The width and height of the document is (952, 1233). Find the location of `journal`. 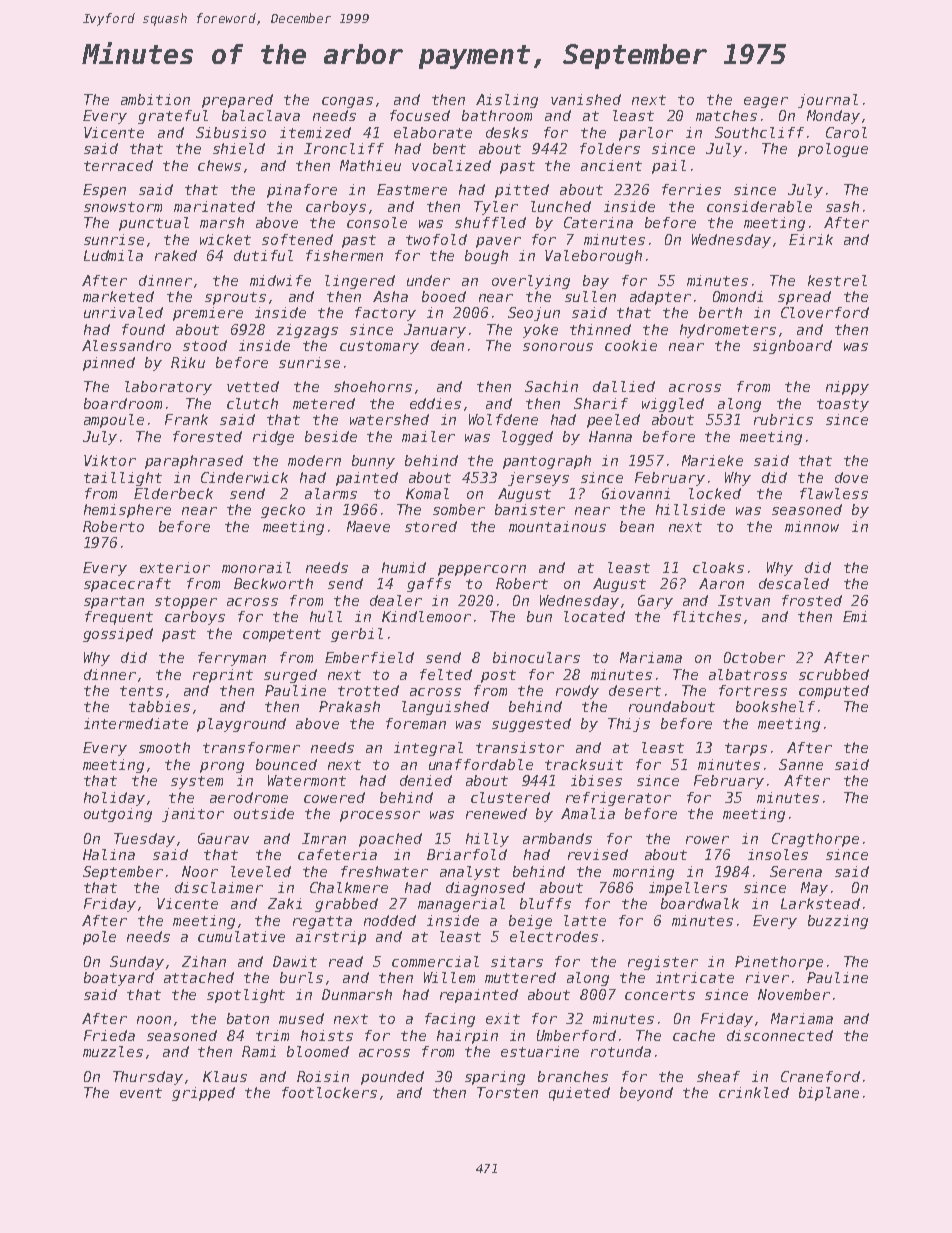

journal is located at coordinates (828, 101).
